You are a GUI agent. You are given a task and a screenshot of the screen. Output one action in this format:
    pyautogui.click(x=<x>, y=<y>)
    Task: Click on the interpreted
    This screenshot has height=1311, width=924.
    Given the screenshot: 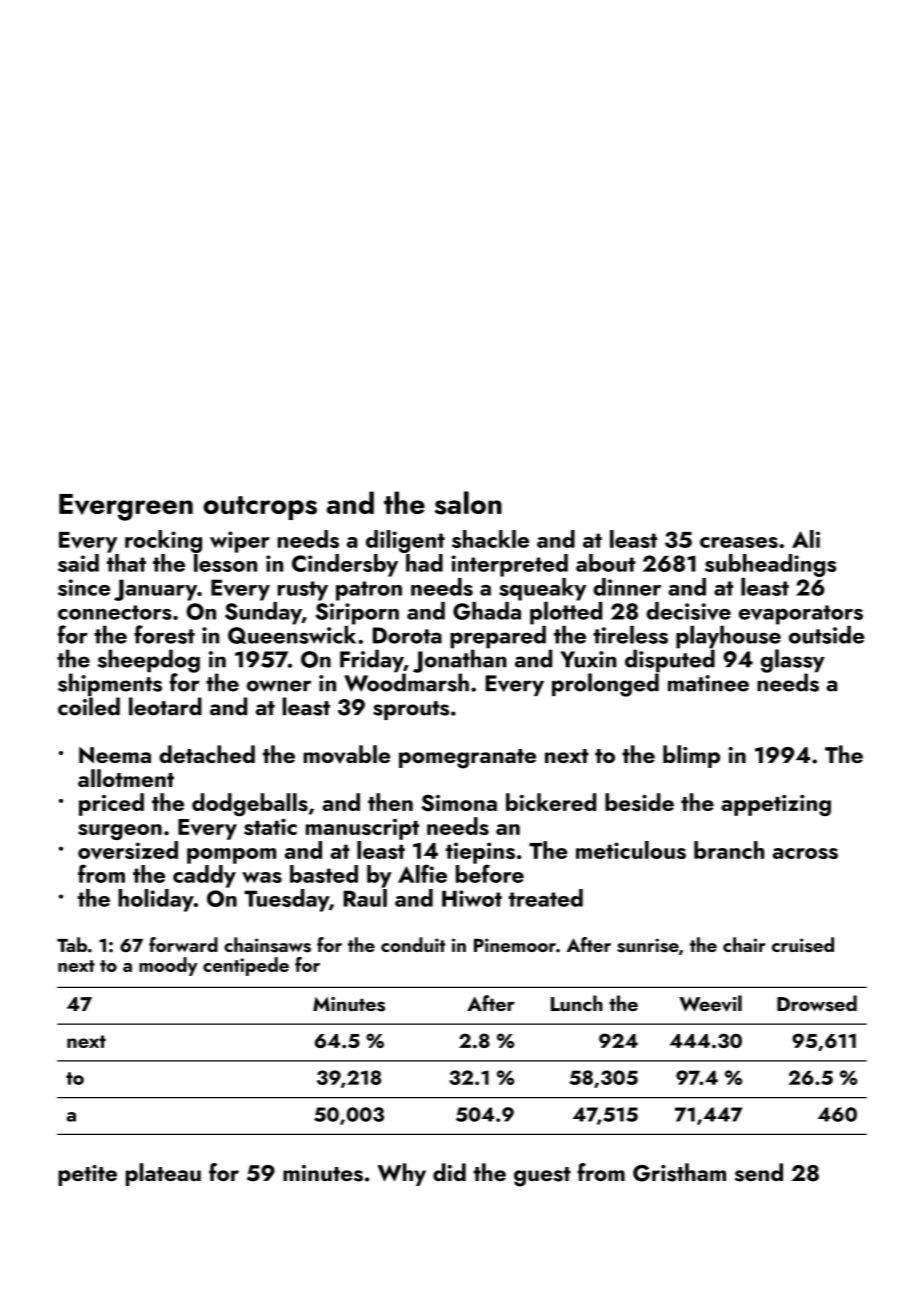 What is the action you would take?
    pyautogui.click(x=509, y=565)
